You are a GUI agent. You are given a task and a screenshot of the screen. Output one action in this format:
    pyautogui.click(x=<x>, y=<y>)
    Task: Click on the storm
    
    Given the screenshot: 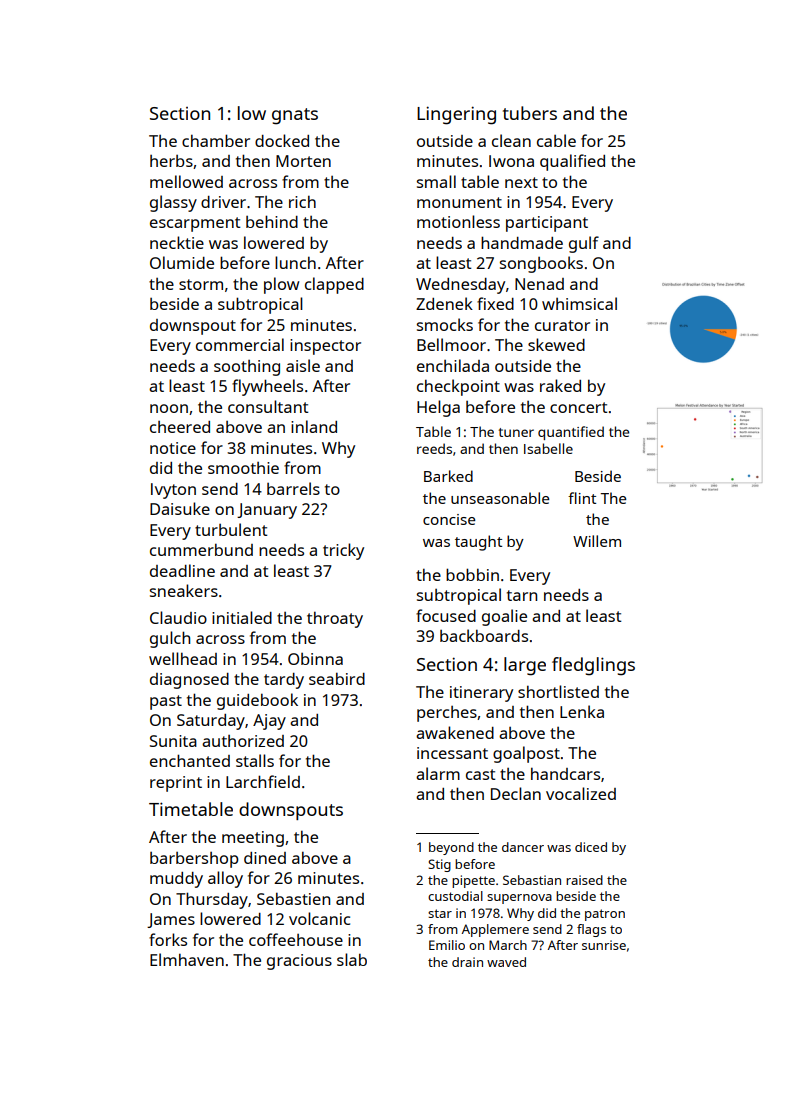 What is the action you would take?
    pyautogui.click(x=201, y=284)
